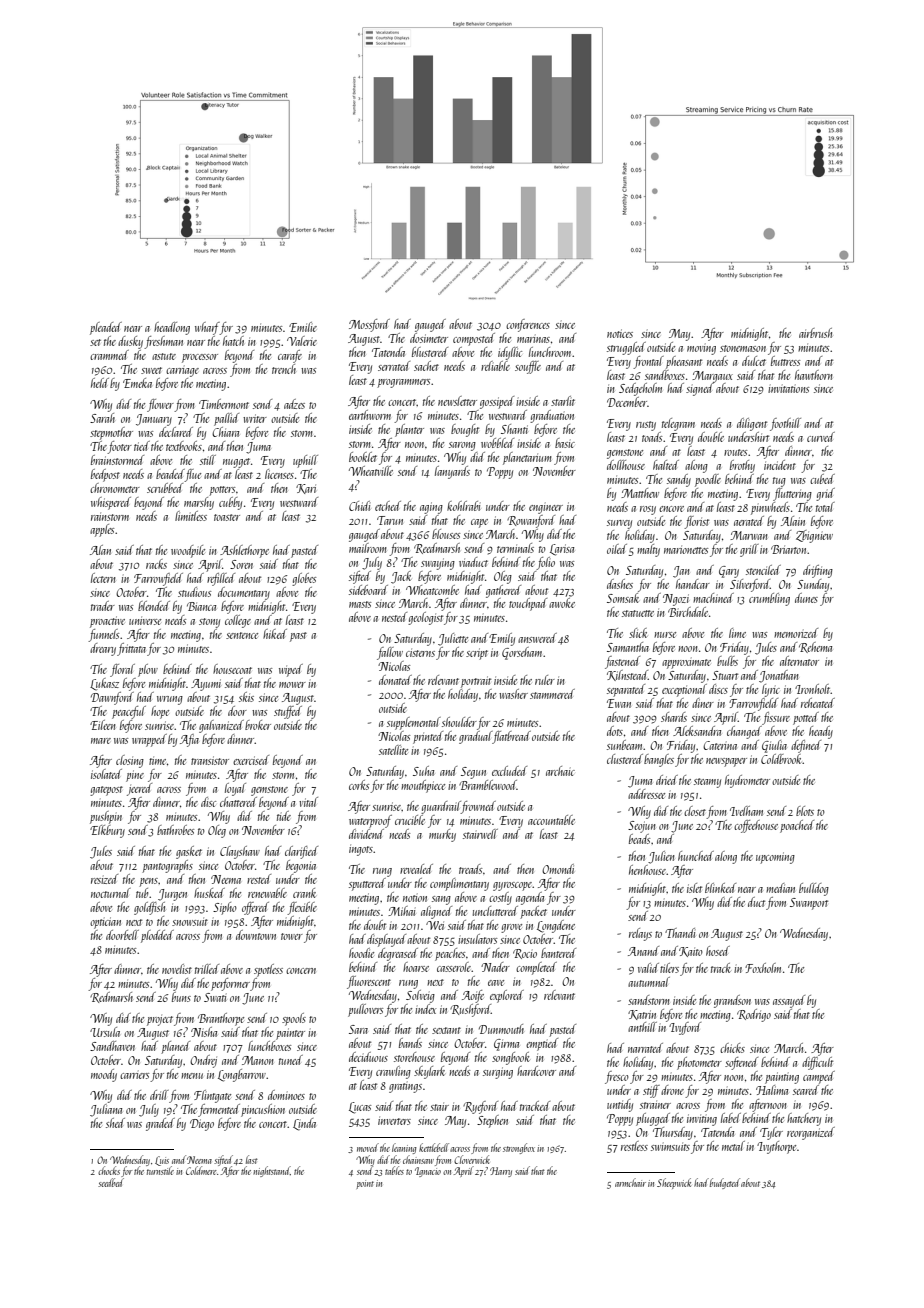  Describe the element at coordinates (556, 926) in the screenshot. I see `Longdene` at that location.
